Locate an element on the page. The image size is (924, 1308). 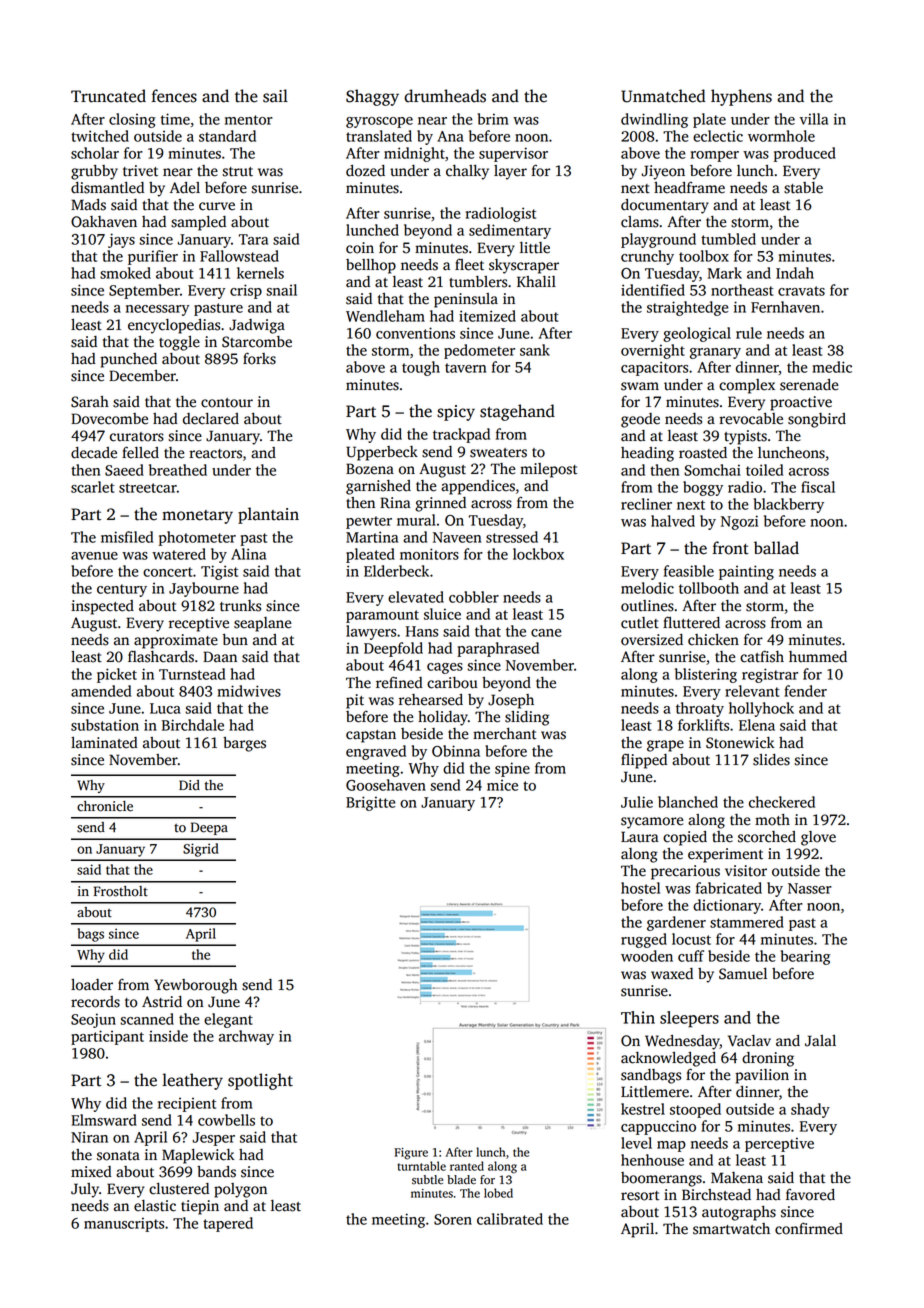
outlines is located at coordinates (647, 606).
